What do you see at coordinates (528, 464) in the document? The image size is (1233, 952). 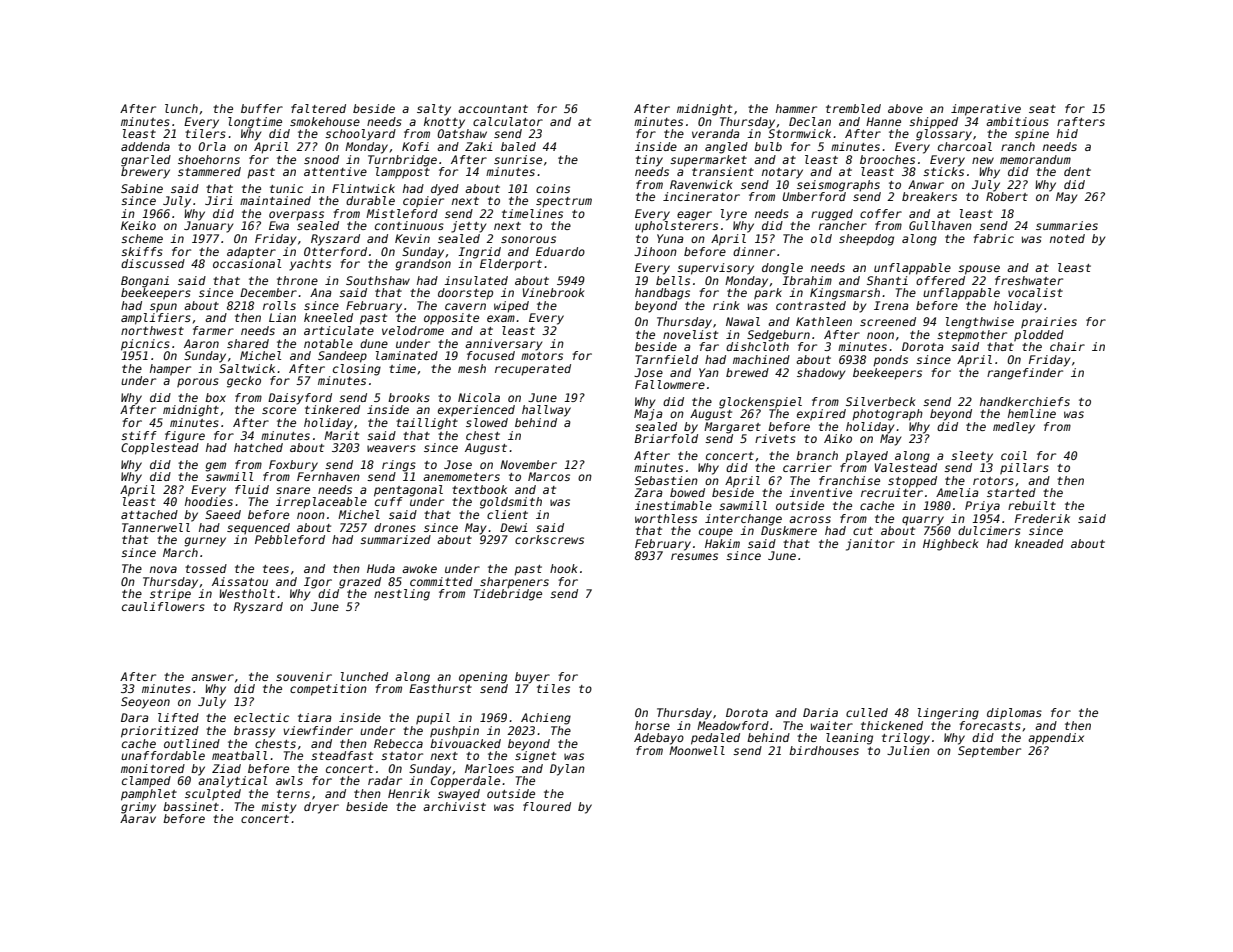 I see `November` at bounding box center [528, 464].
